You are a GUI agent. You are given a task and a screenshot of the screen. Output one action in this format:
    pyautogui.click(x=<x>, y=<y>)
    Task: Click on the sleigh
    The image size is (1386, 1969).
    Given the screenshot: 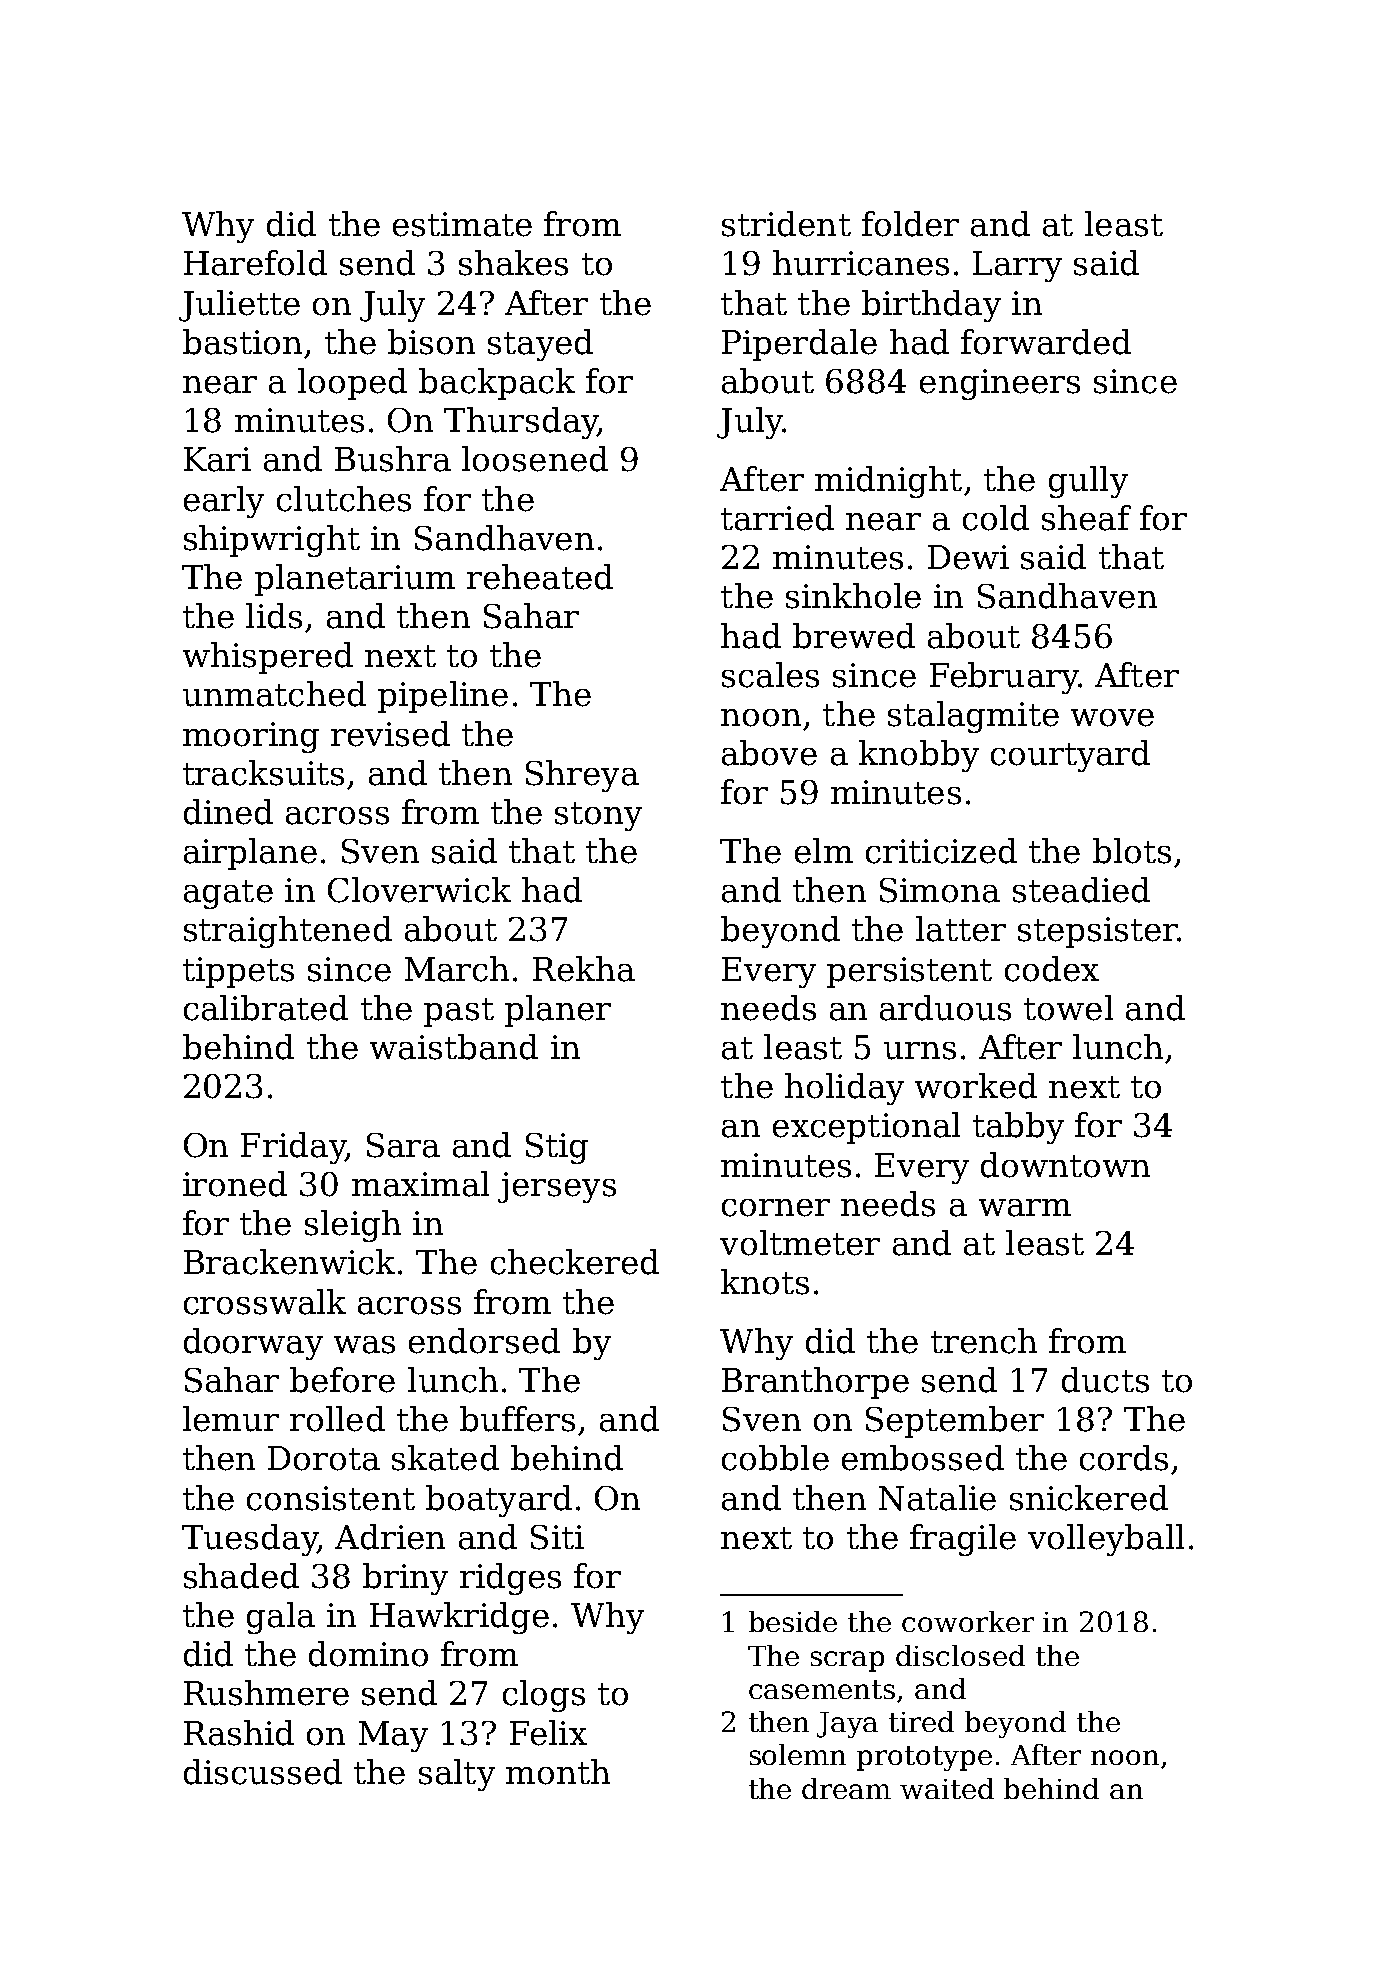 What is the action you would take?
    pyautogui.click(x=353, y=1226)
